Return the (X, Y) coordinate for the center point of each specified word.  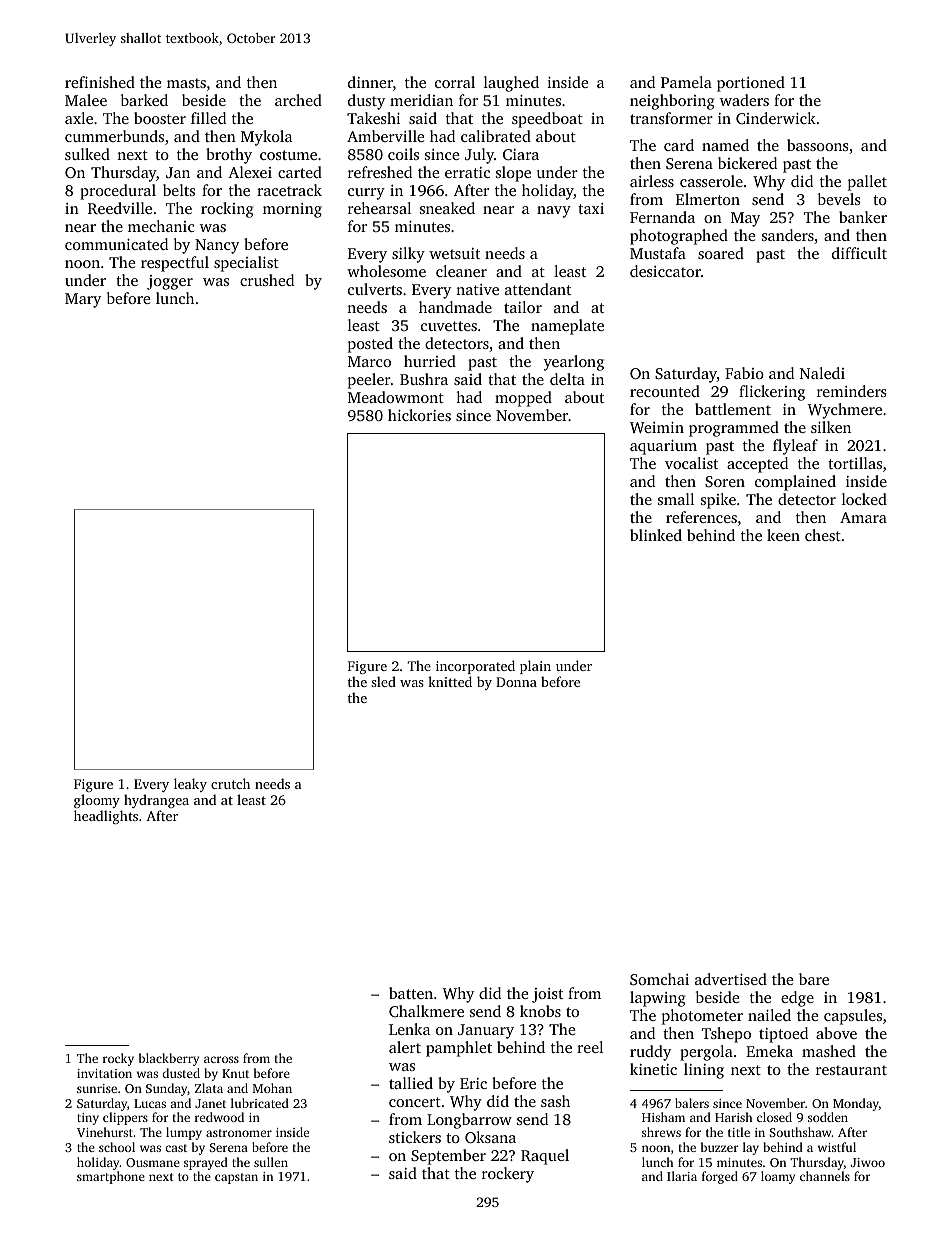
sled (383, 681)
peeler (369, 381)
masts (186, 83)
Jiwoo (868, 1162)
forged (720, 1177)
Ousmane (153, 1162)
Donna (516, 682)
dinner (370, 82)
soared (721, 253)
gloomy (97, 801)
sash (555, 1101)
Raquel (545, 1157)
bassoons (818, 145)
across (221, 1059)
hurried (430, 361)
